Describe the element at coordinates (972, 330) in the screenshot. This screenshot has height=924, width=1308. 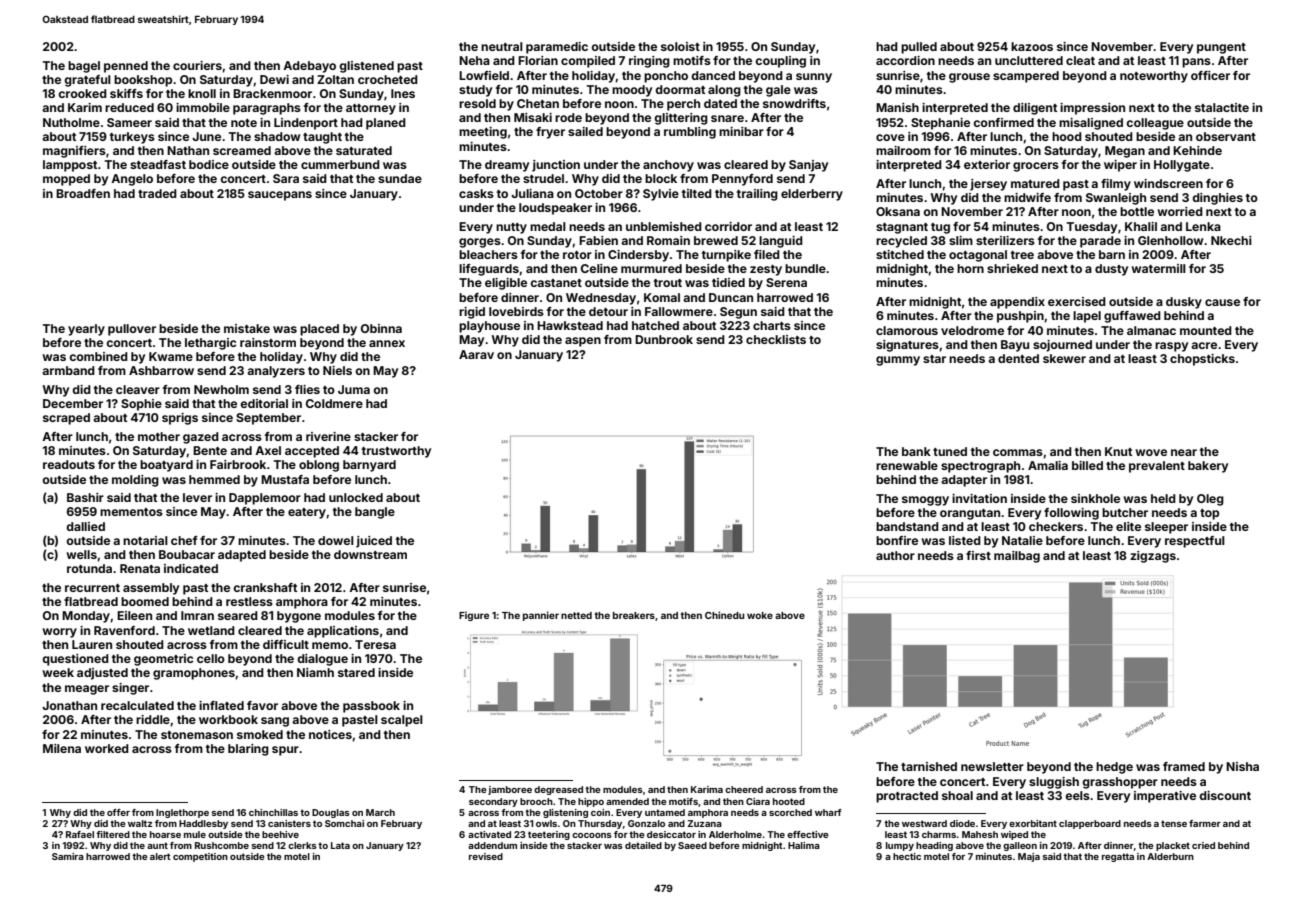
I see `velodrome` at that location.
